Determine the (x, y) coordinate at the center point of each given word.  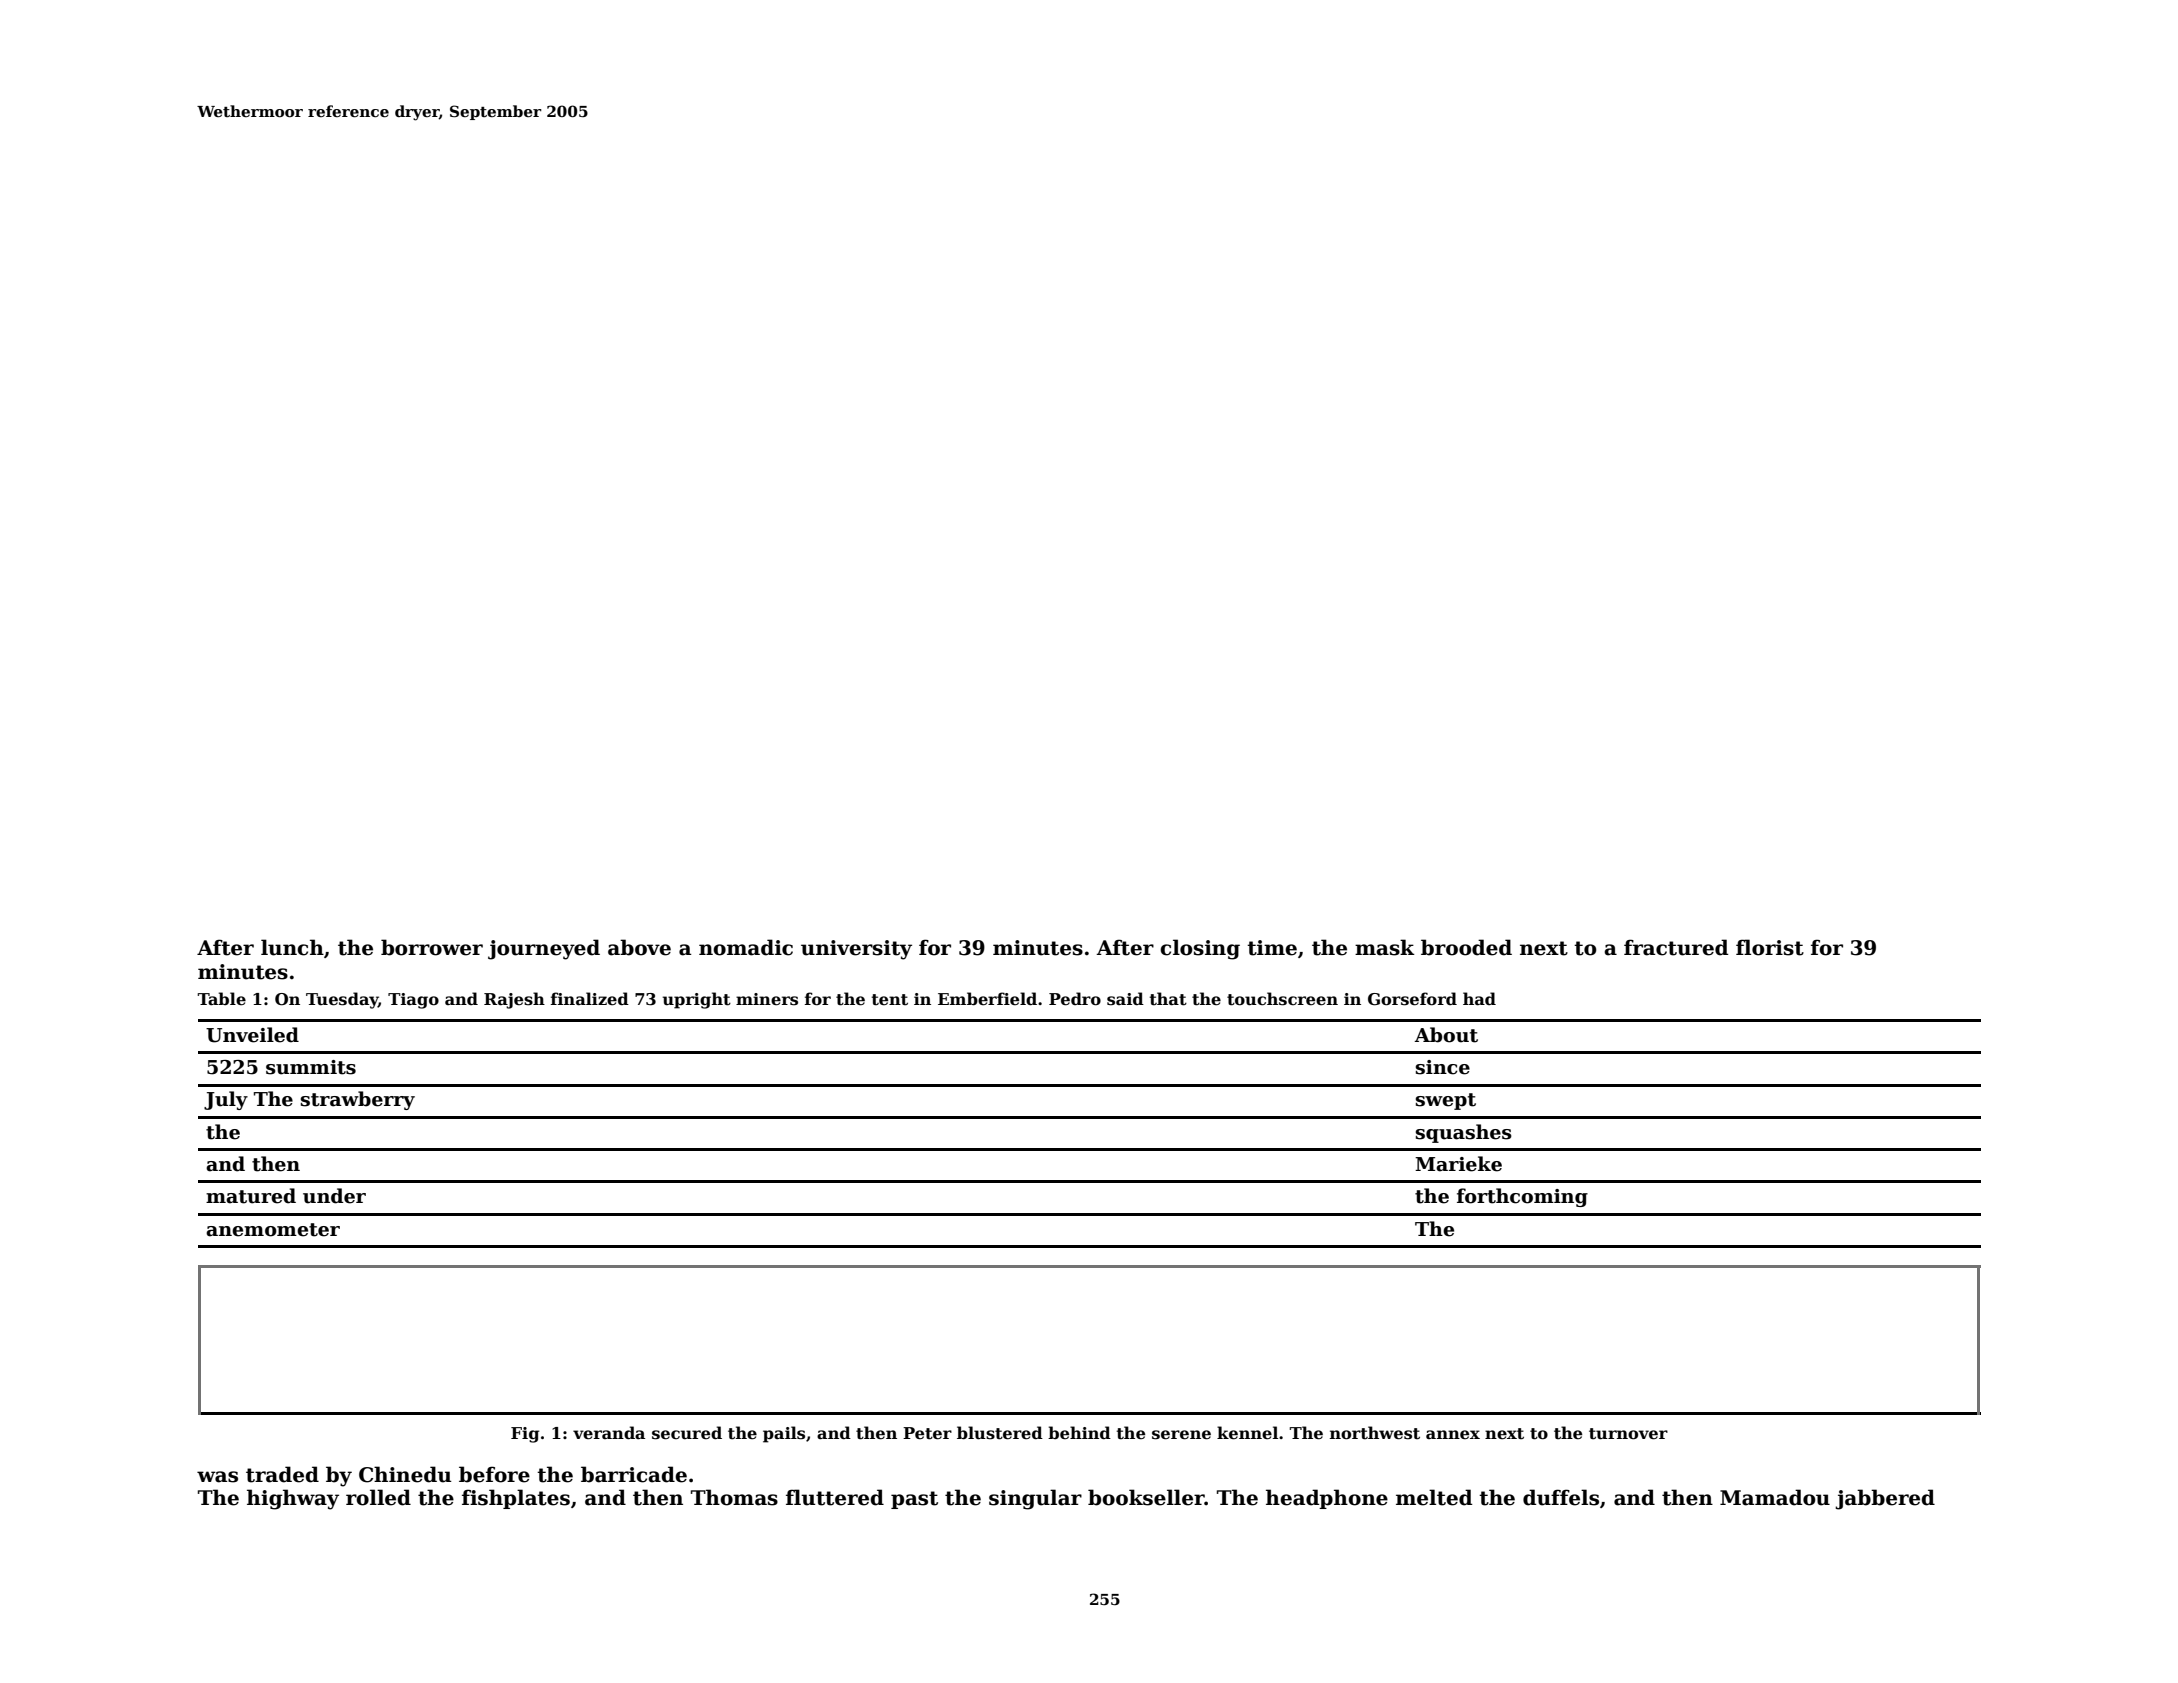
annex (1453, 1435)
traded (282, 1474)
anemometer (273, 1230)
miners (767, 999)
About (1446, 1035)
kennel (1247, 1433)
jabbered (1885, 1499)
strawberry (358, 1100)
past (914, 1500)
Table (222, 999)
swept (1446, 1101)
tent (890, 1000)
